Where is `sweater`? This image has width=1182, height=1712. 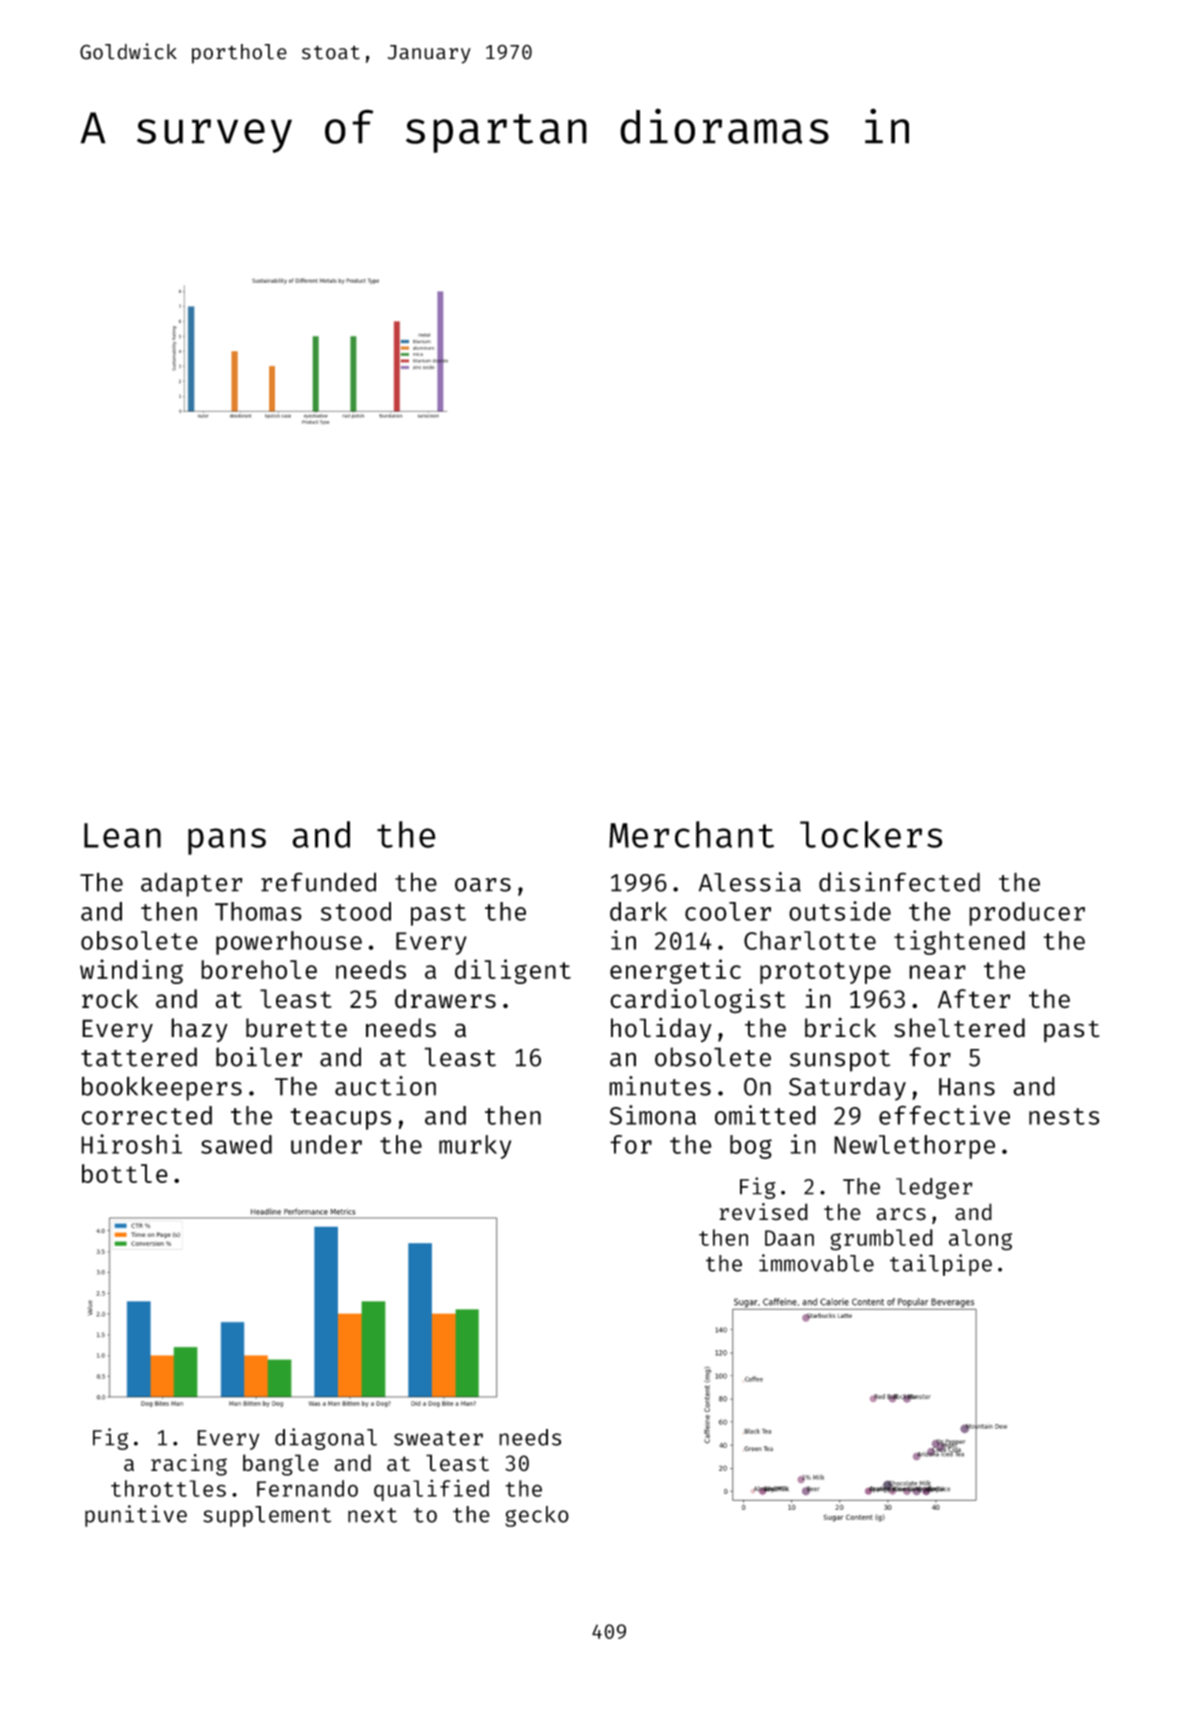
sweater is located at coordinates (438, 1438).
